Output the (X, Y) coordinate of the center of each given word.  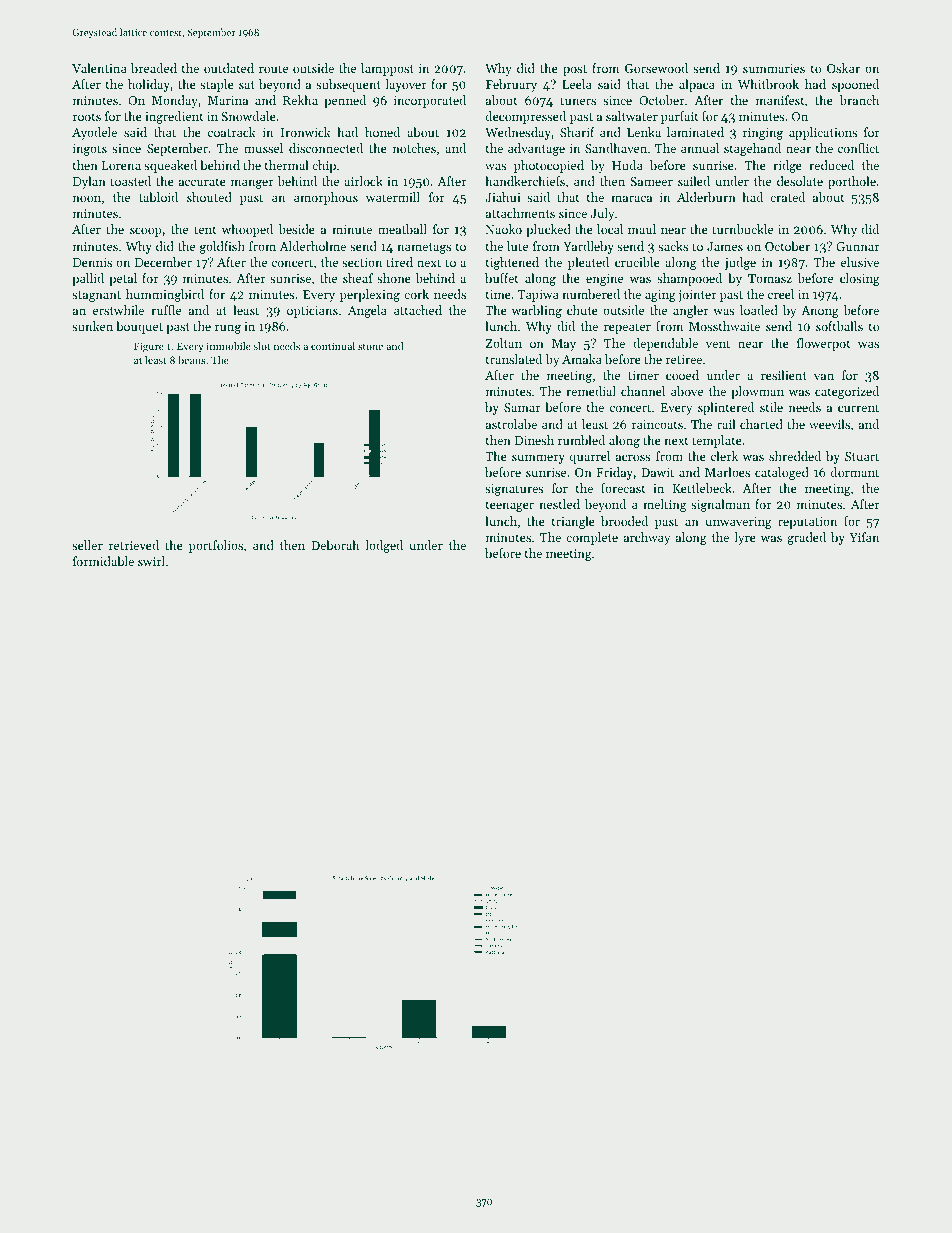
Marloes (727, 472)
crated (787, 197)
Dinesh (534, 440)
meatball (402, 229)
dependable (665, 344)
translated (514, 359)
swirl (151, 561)
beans (191, 360)
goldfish (222, 247)
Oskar (843, 68)
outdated (229, 68)
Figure (149, 347)
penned (345, 101)
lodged (384, 546)
